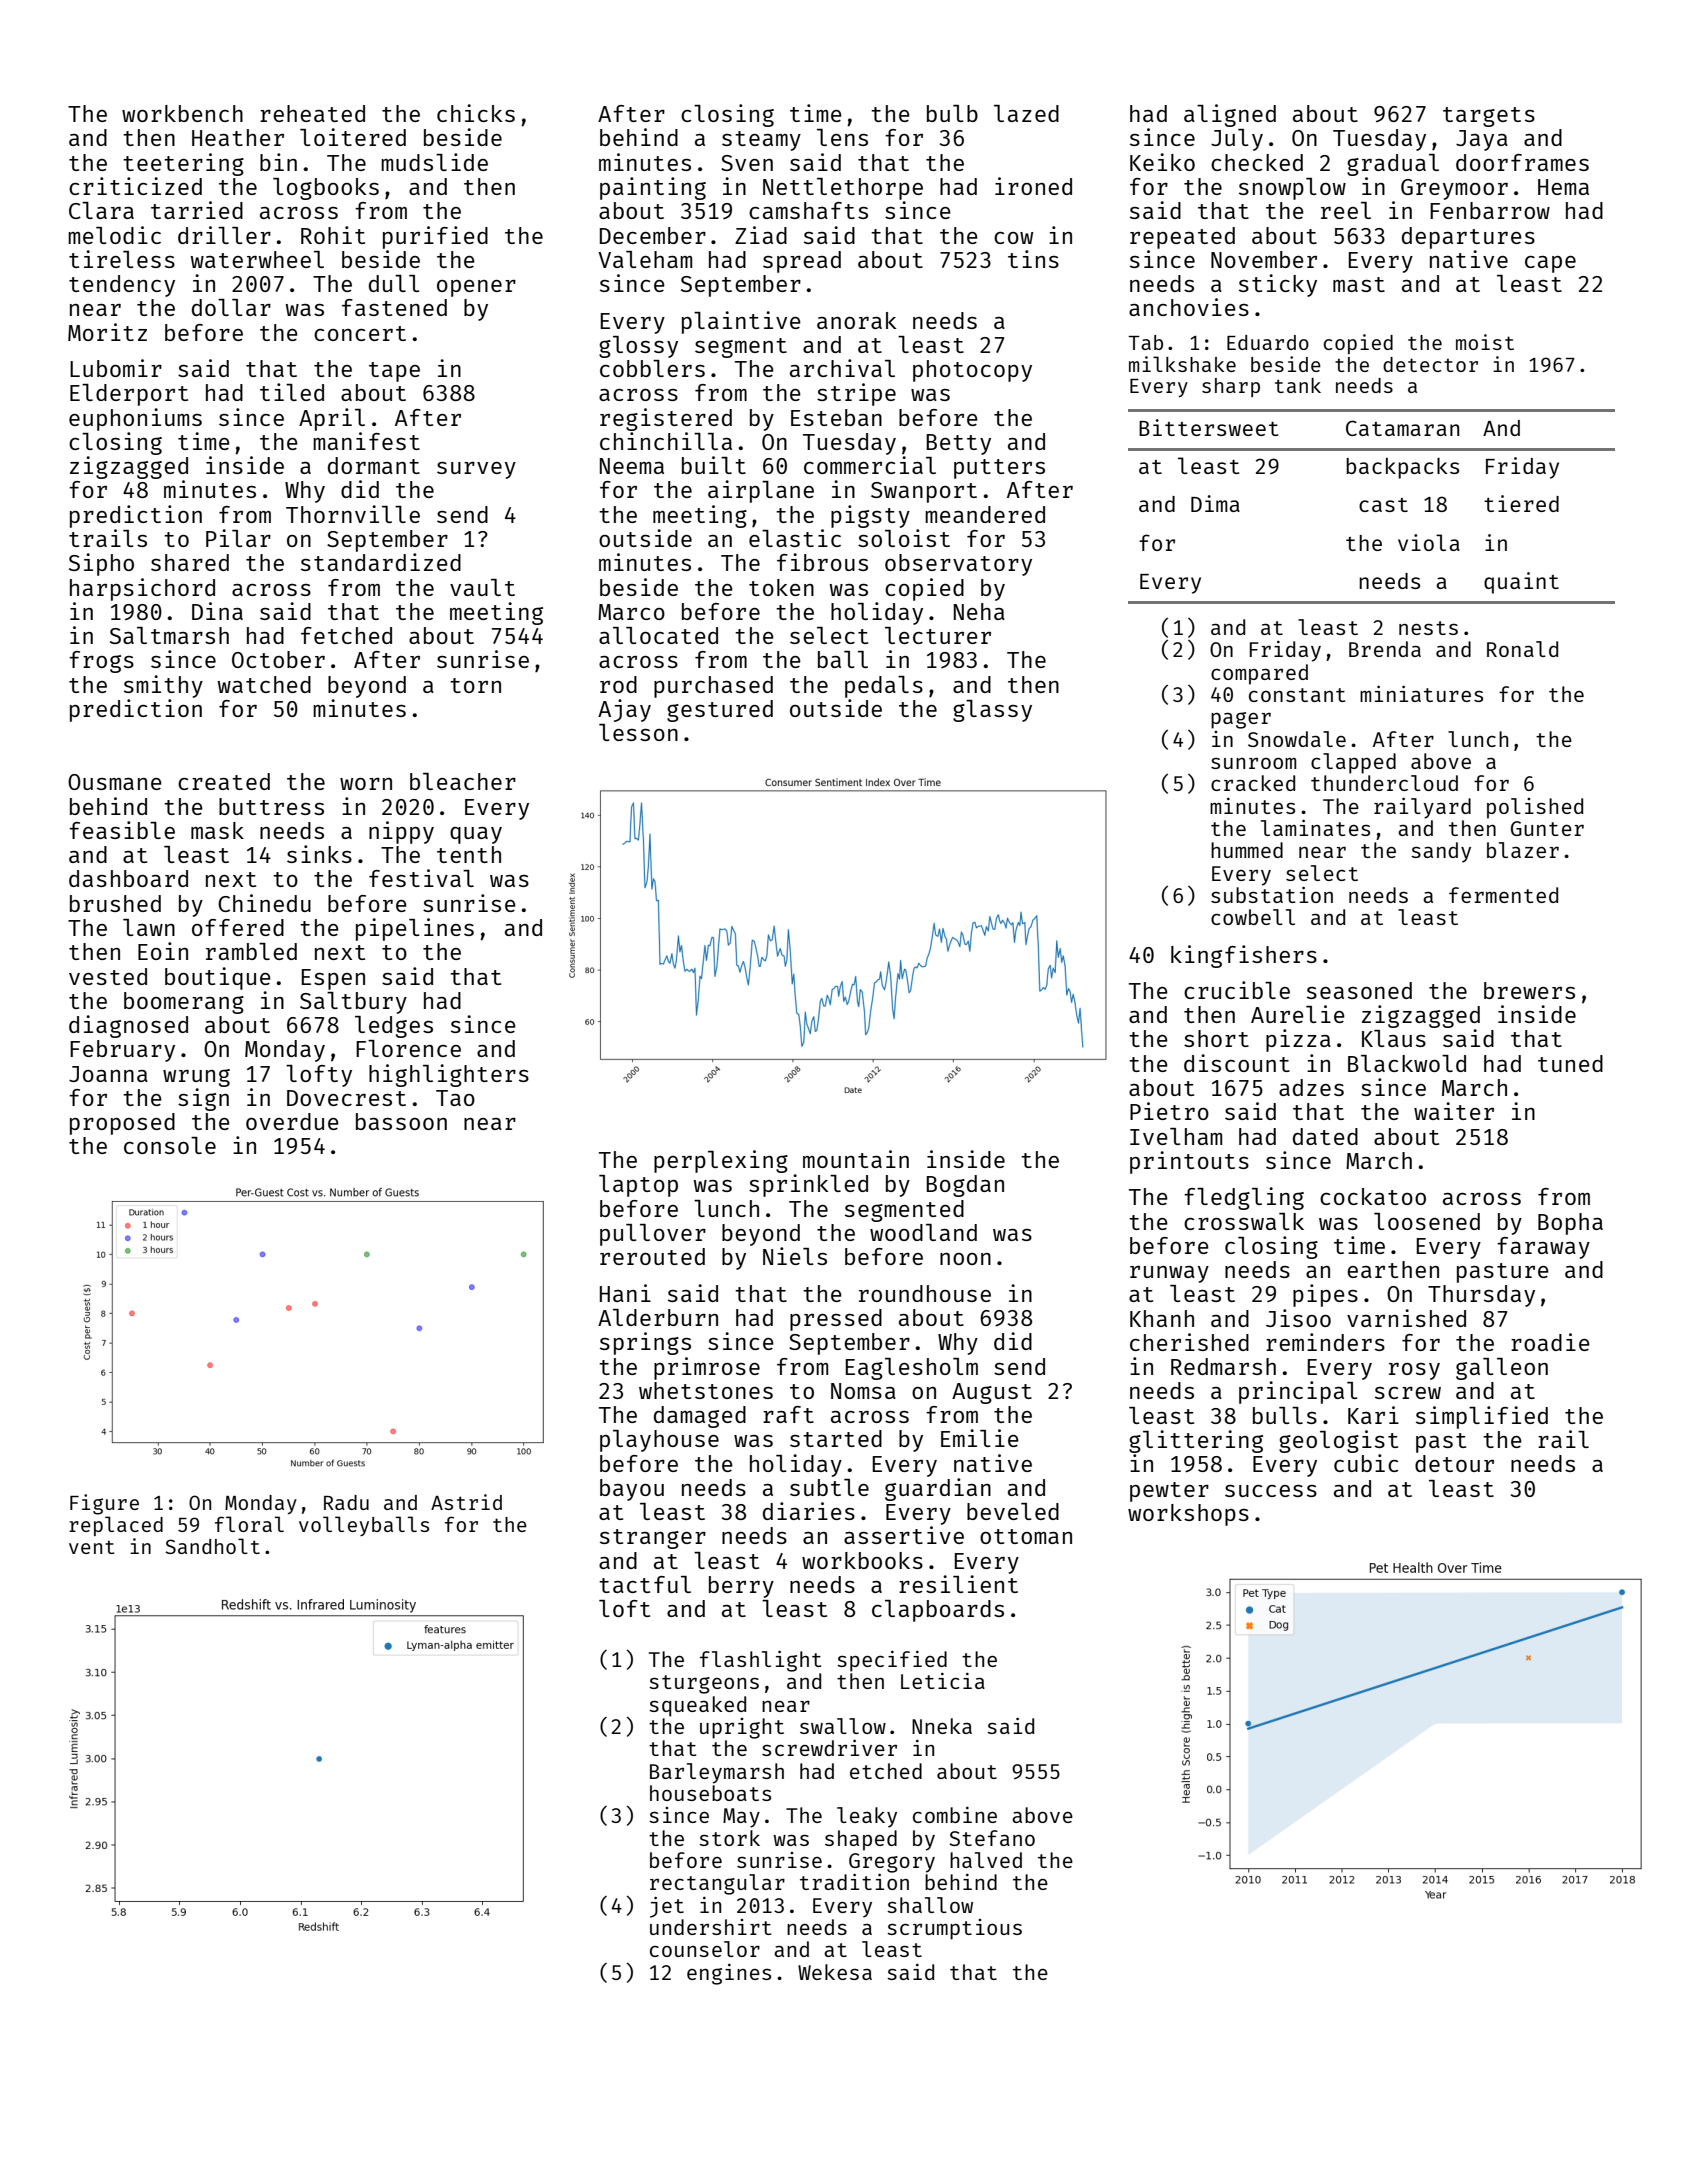 The image size is (1683, 2178). Describe the element at coordinates (360, 333) in the screenshot. I see `concert` at that location.
